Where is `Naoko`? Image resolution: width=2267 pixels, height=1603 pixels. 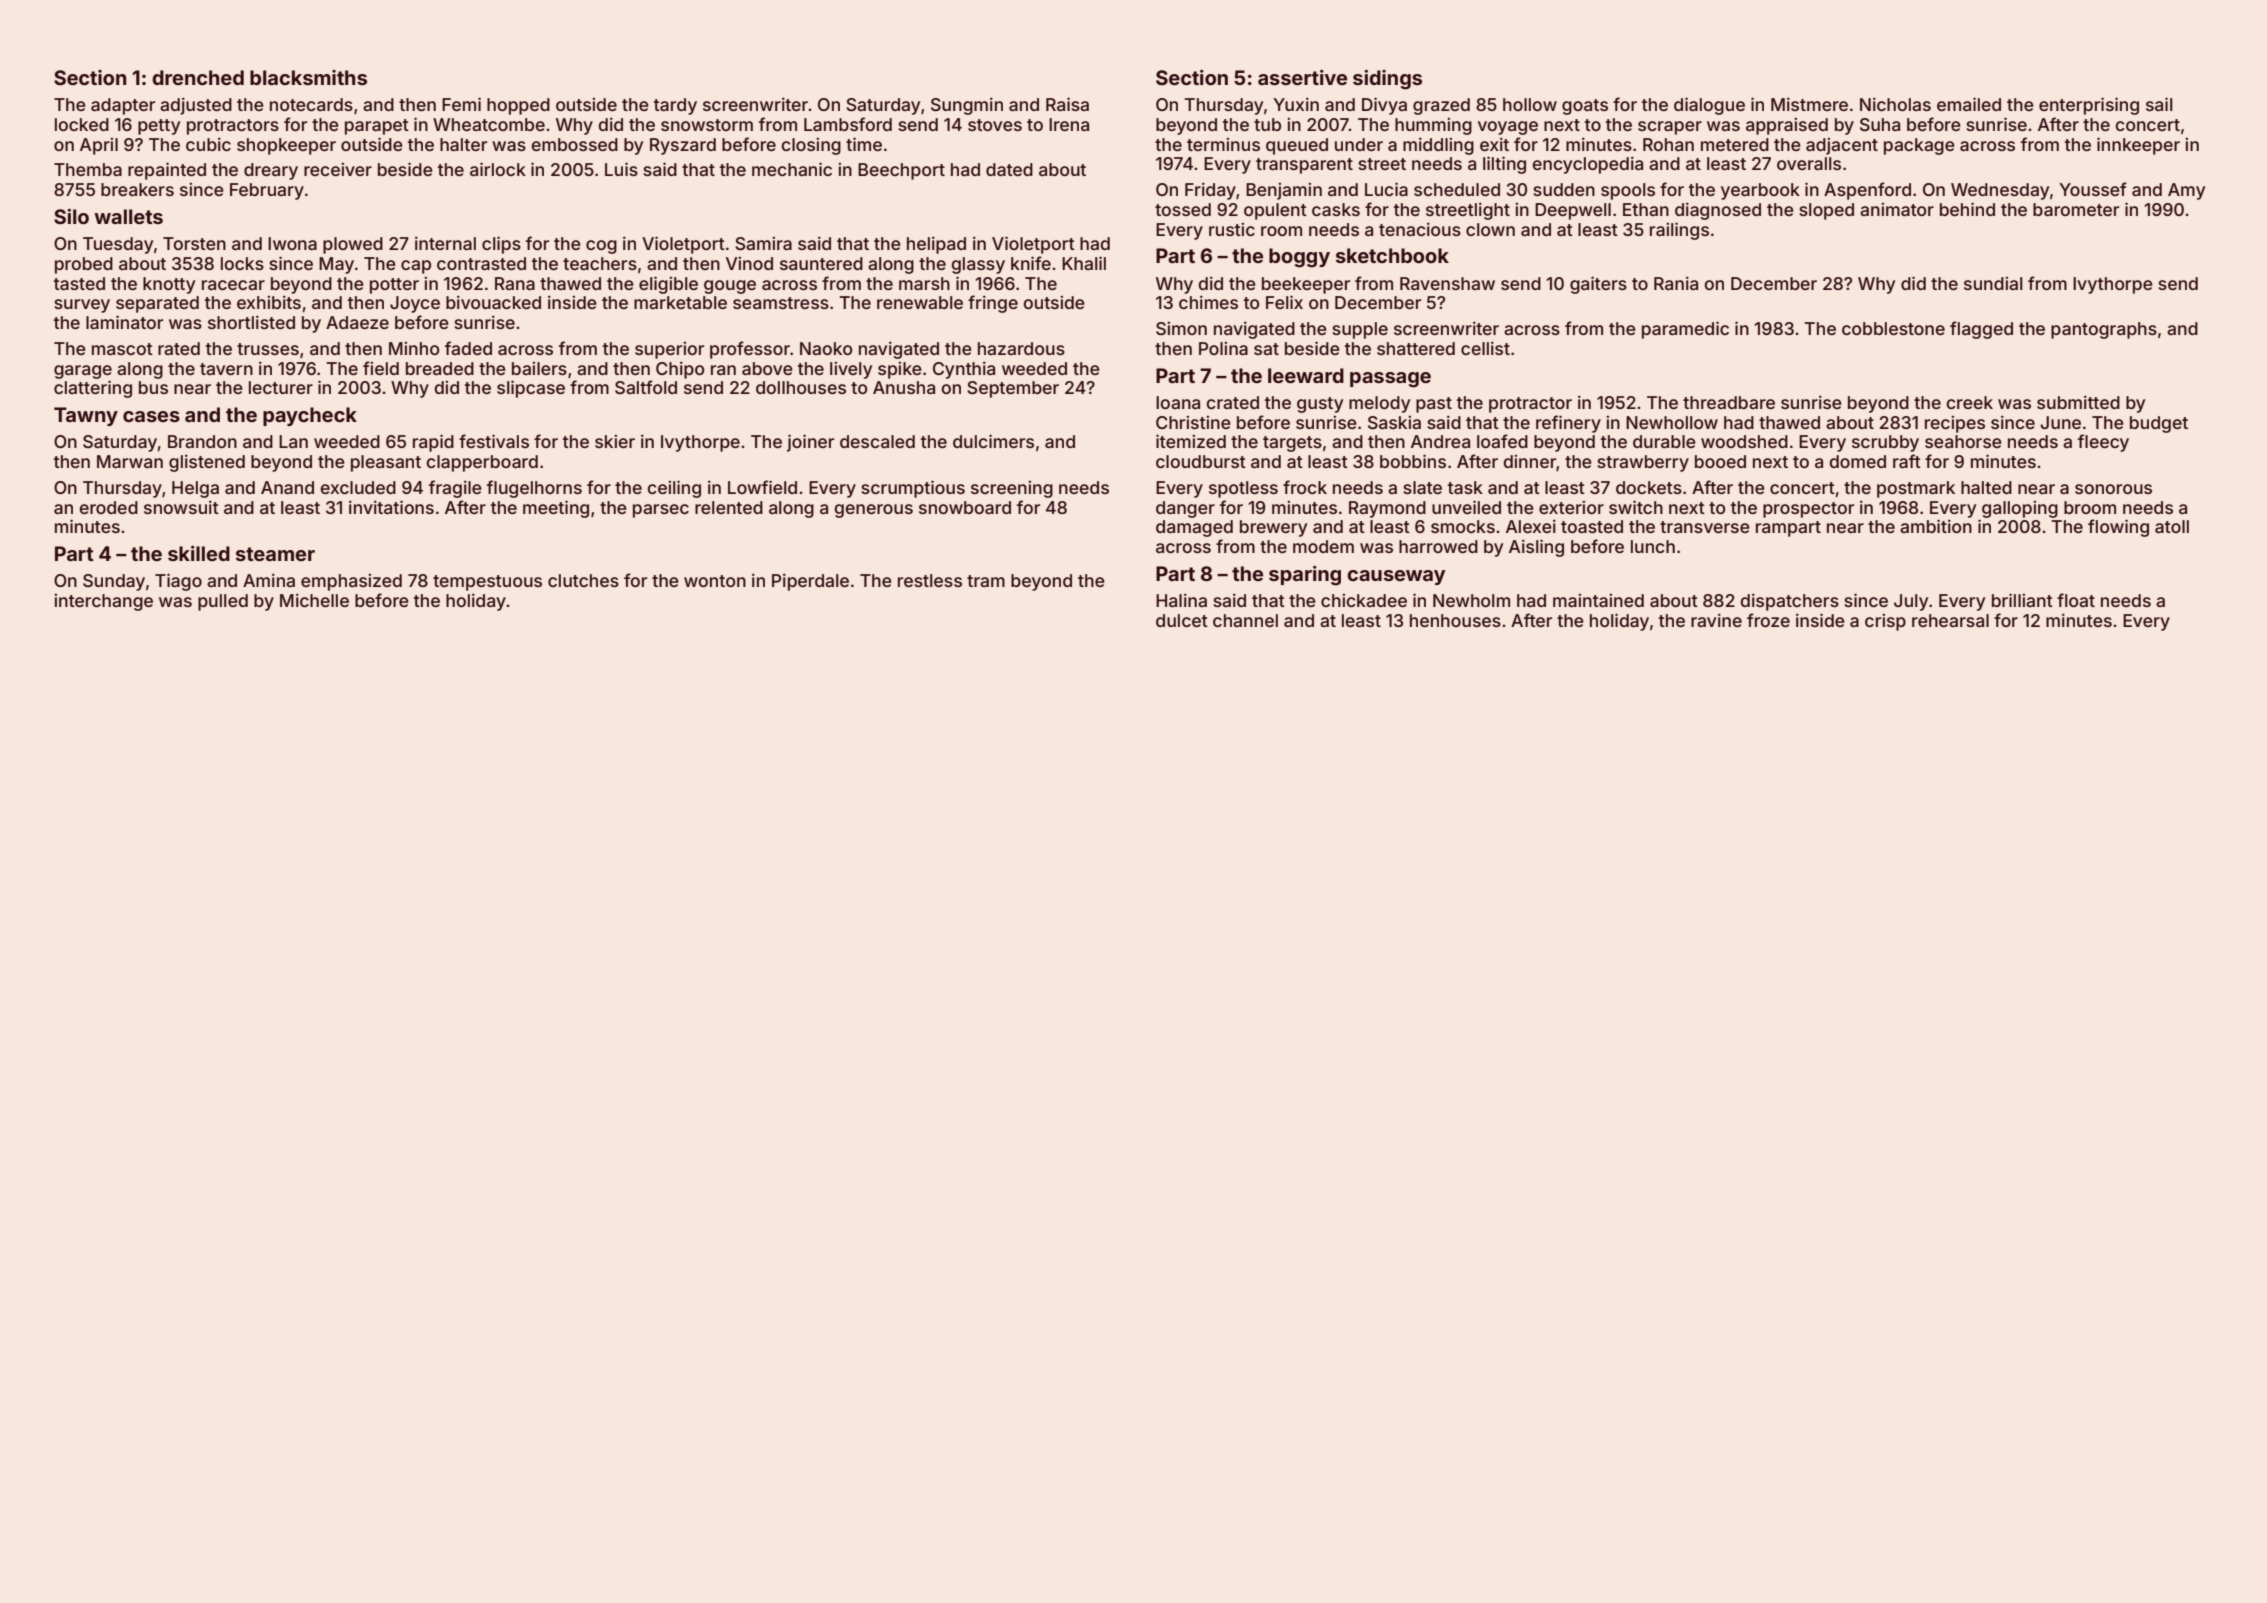 Naoko is located at coordinates (826, 348).
